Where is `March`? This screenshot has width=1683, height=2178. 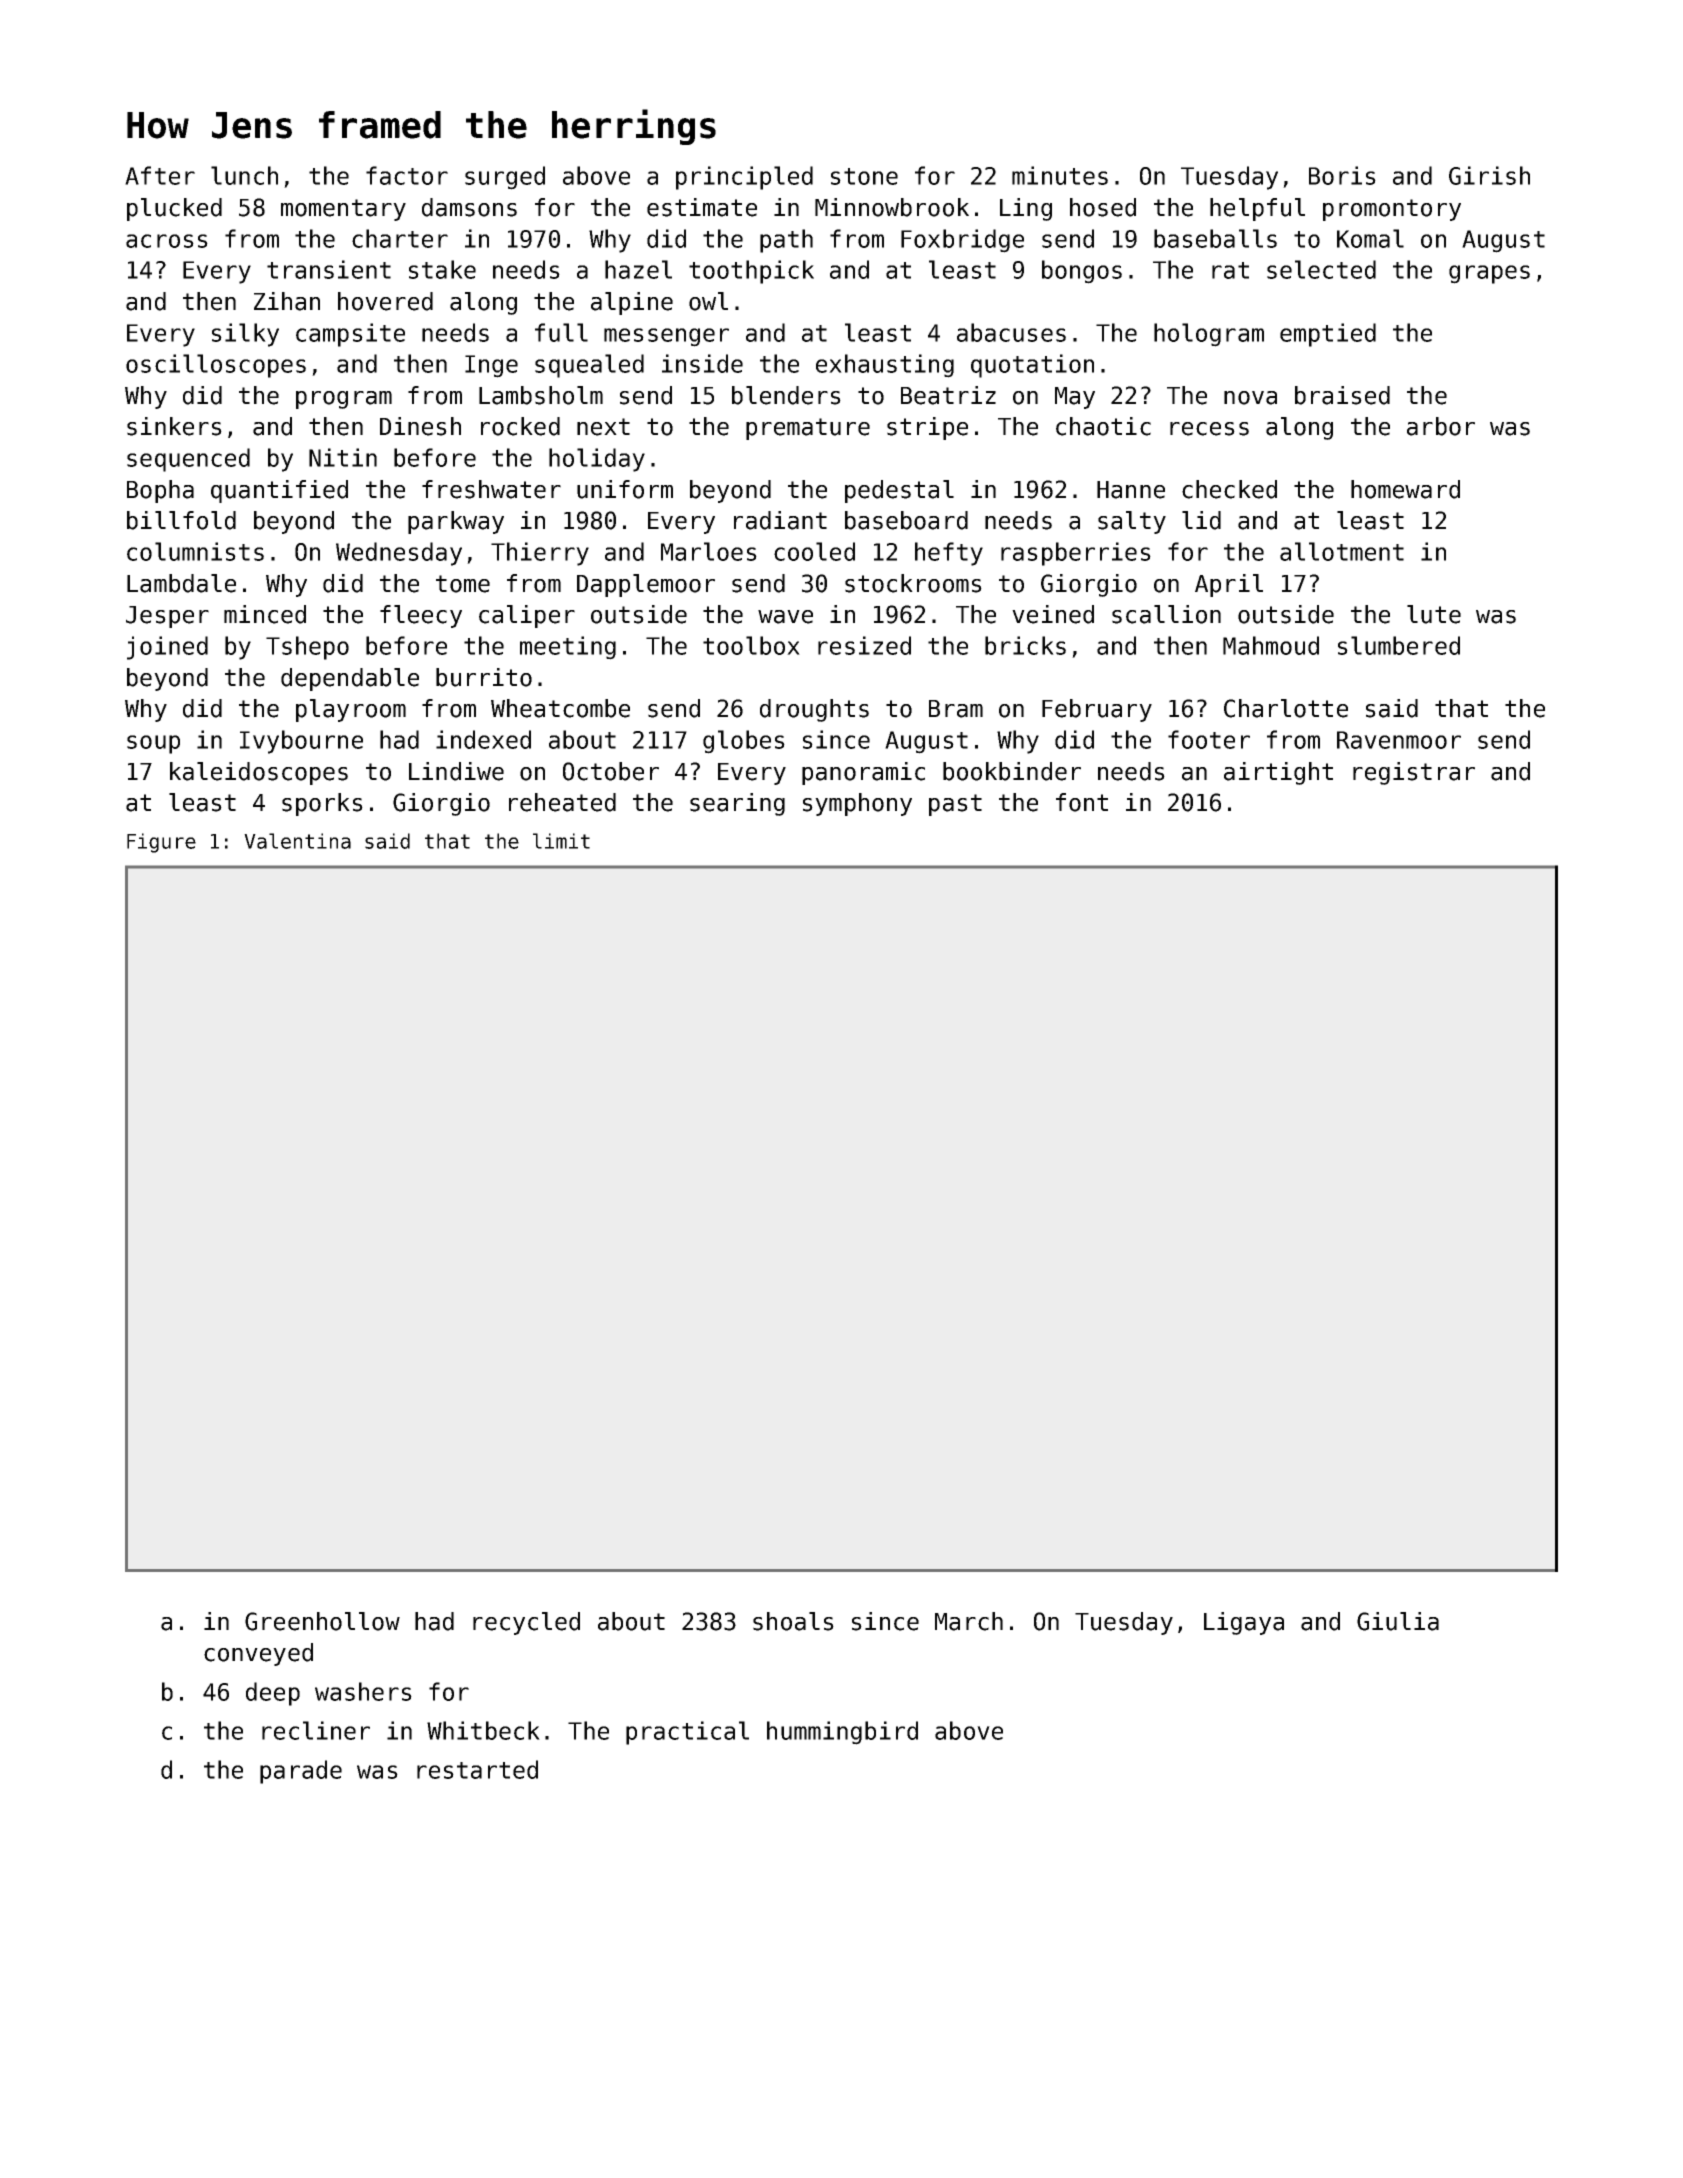
March is located at coordinates (969, 1621).
